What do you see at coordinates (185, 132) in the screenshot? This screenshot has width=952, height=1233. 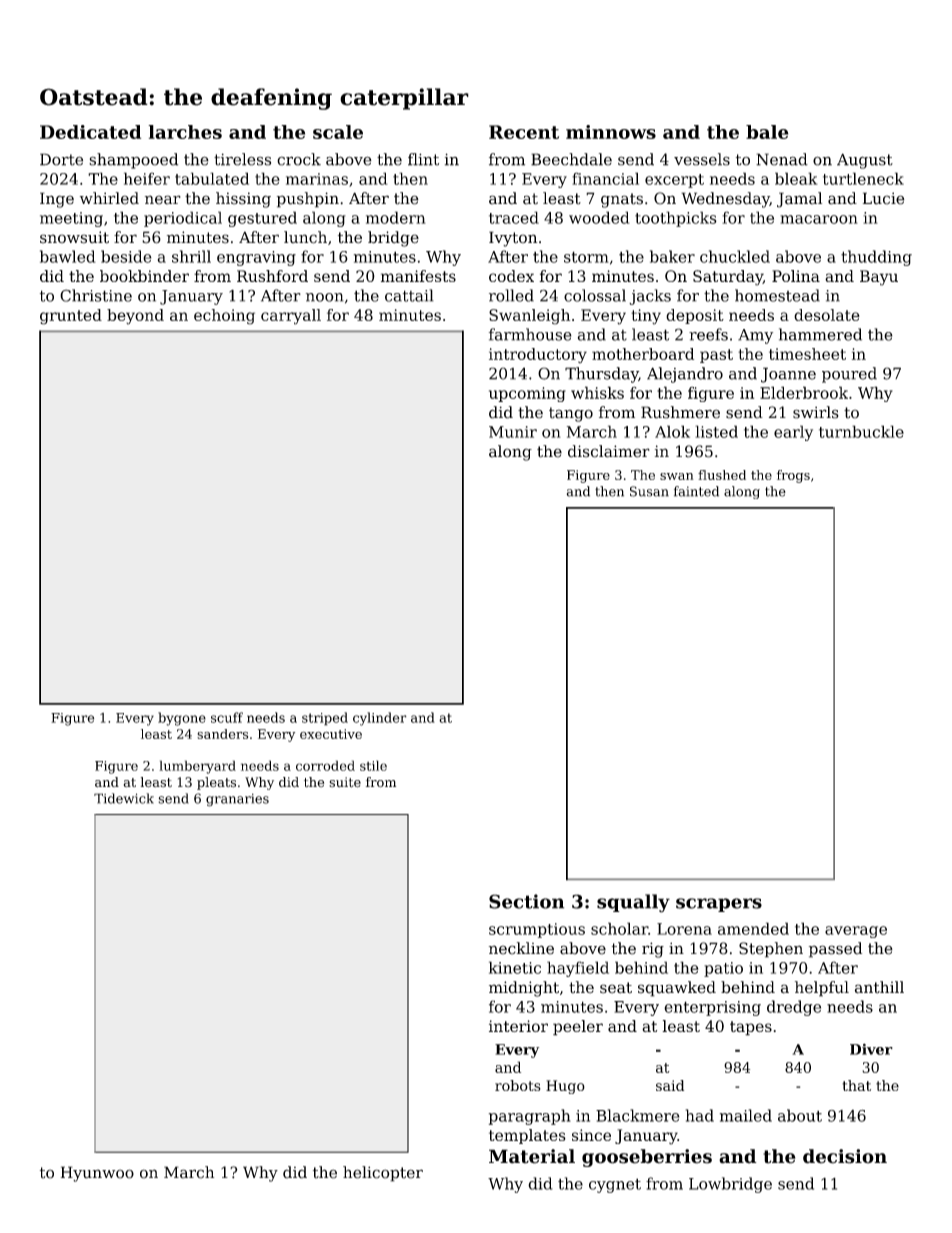 I see `larches` at bounding box center [185, 132].
